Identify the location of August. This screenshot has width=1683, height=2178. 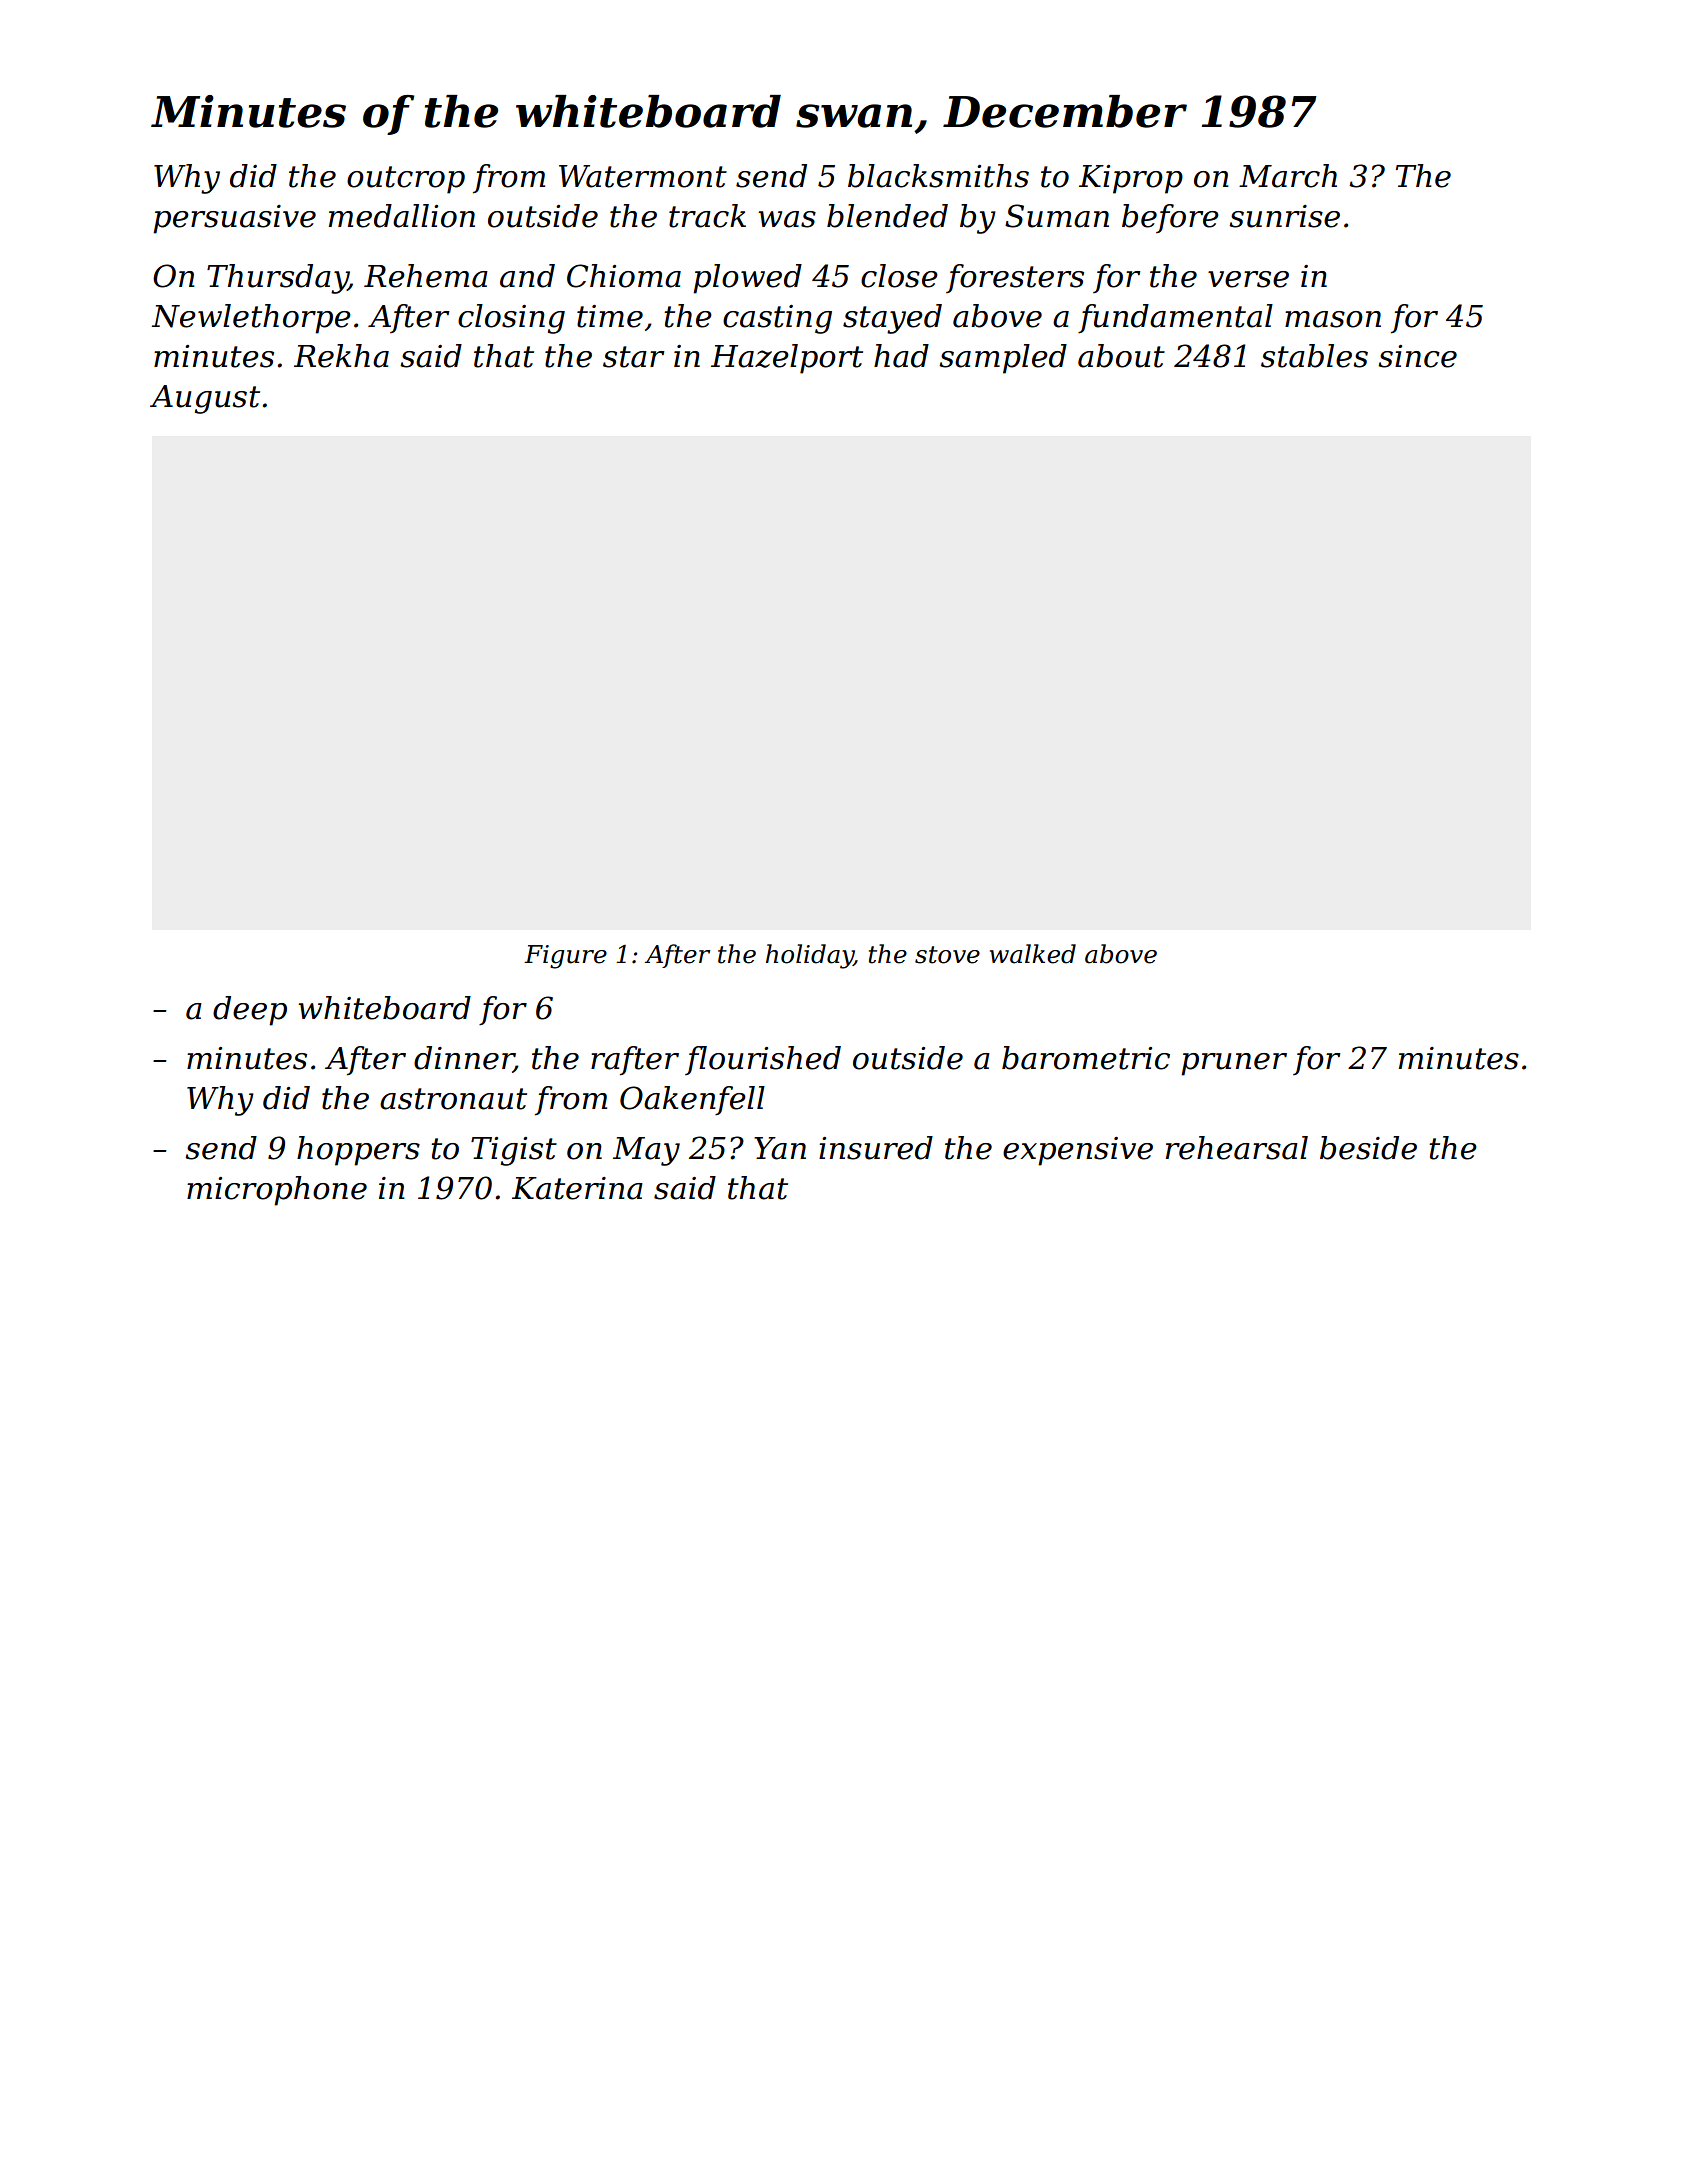
(205, 399).
